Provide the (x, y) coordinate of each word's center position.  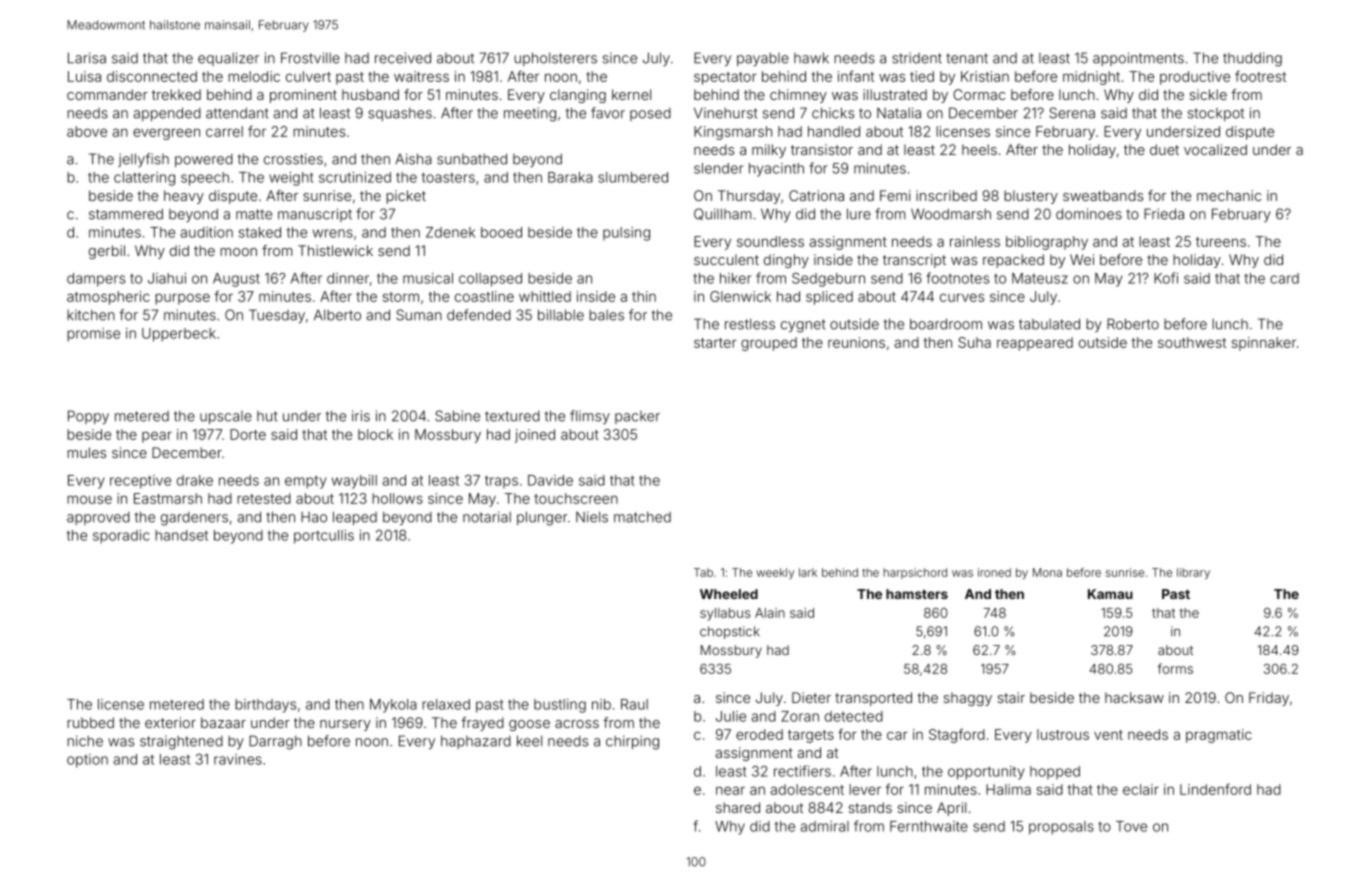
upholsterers (555, 59)
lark (808, 572)
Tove (1131, 826)
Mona (1047, 572)
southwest (1192, 342)
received (403, 58)
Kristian (985, 76)
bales (606, 315)
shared (738, 807)
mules (86, 452)
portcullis (324, 537)
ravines (238, 759)
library (1193, 573)
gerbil (107, 252)
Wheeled (729, 594)
